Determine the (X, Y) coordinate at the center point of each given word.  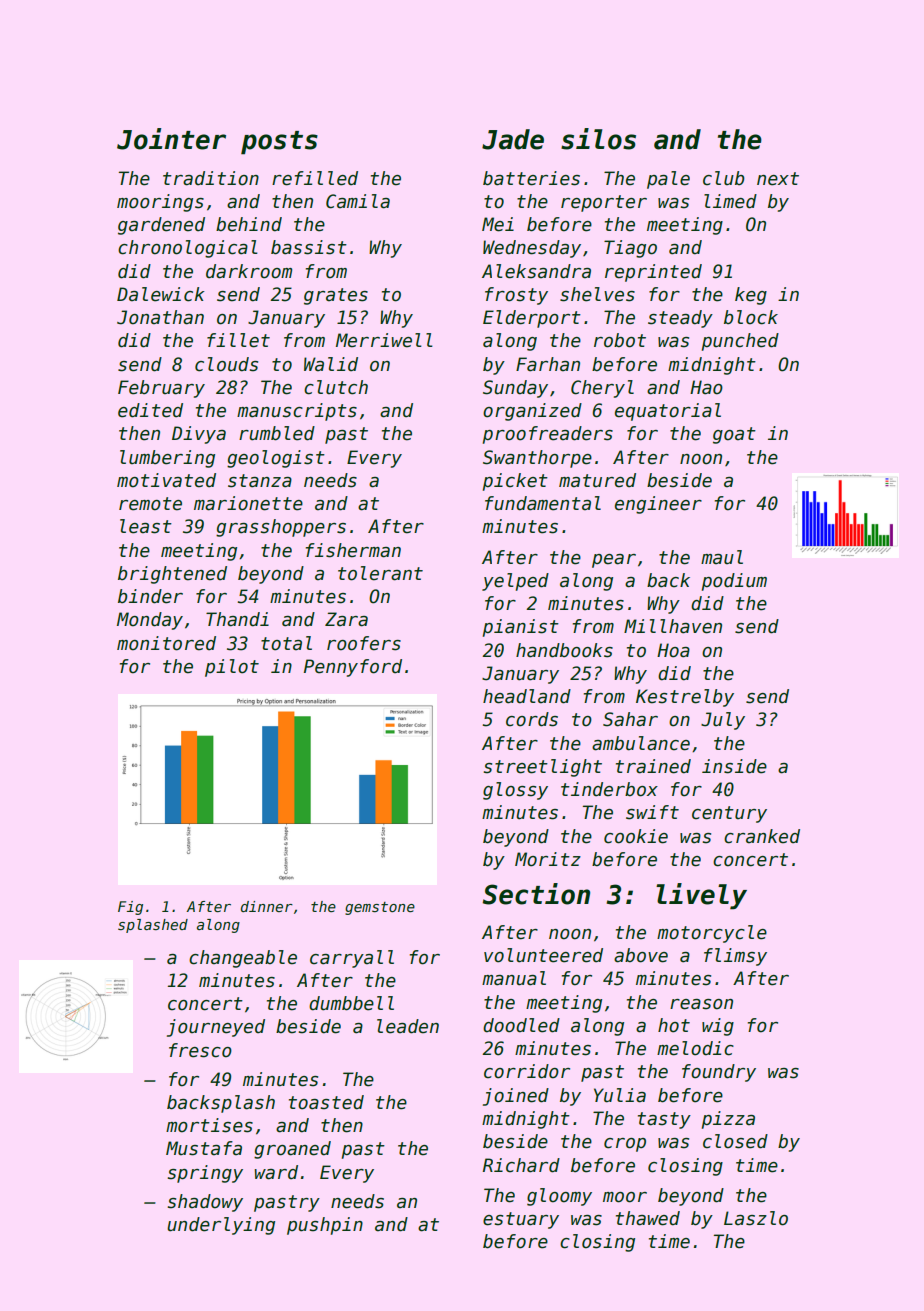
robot (620, 340)
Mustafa (204, 1148)
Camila (358, 201)
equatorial (668, 412)
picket (515, 482)
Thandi (237, 619)
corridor (527, 1071)
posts (279, 143)
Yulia (620, 1095)
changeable (243, 959)
